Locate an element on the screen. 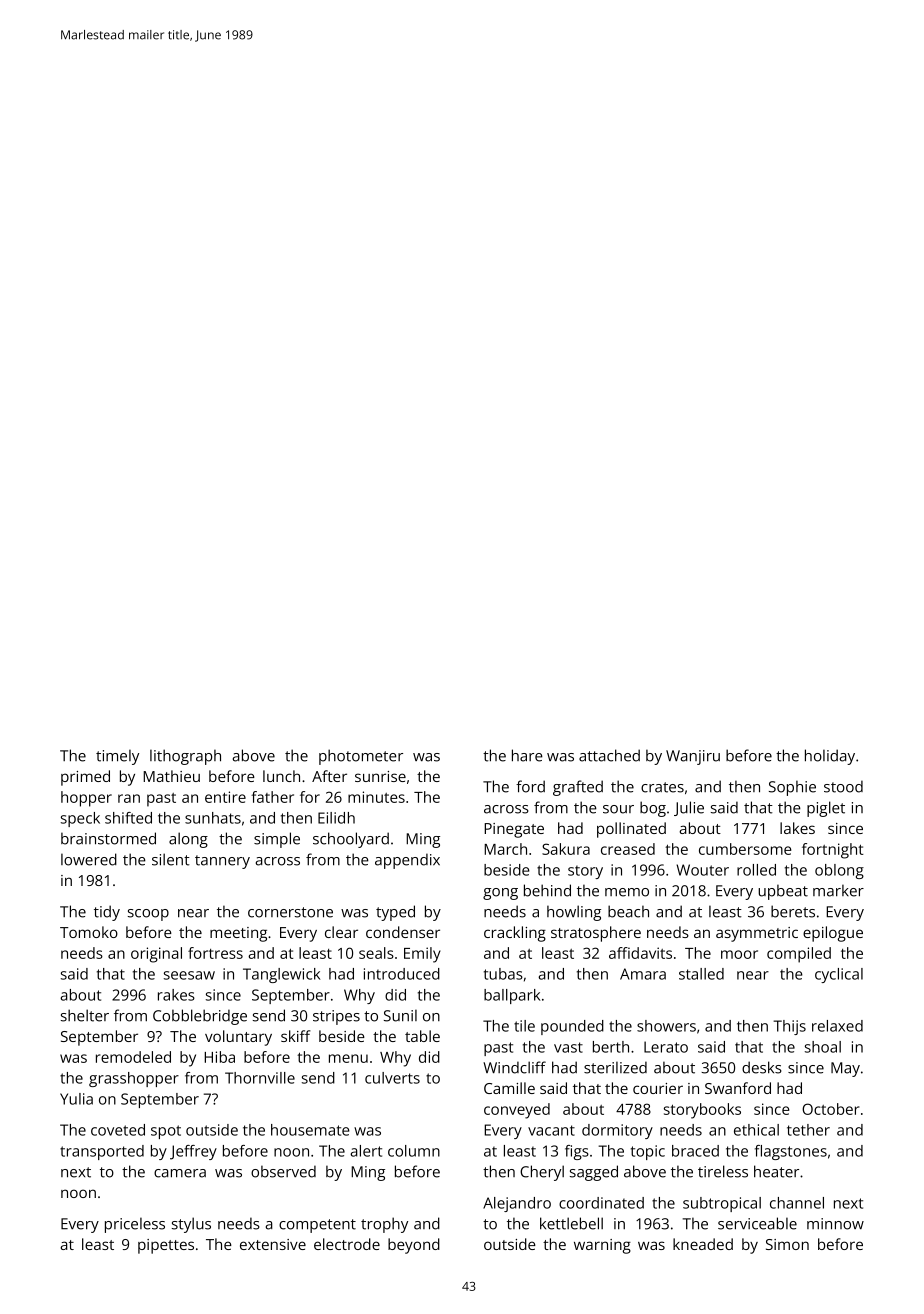  memo is located at coordinates (627, 892).
